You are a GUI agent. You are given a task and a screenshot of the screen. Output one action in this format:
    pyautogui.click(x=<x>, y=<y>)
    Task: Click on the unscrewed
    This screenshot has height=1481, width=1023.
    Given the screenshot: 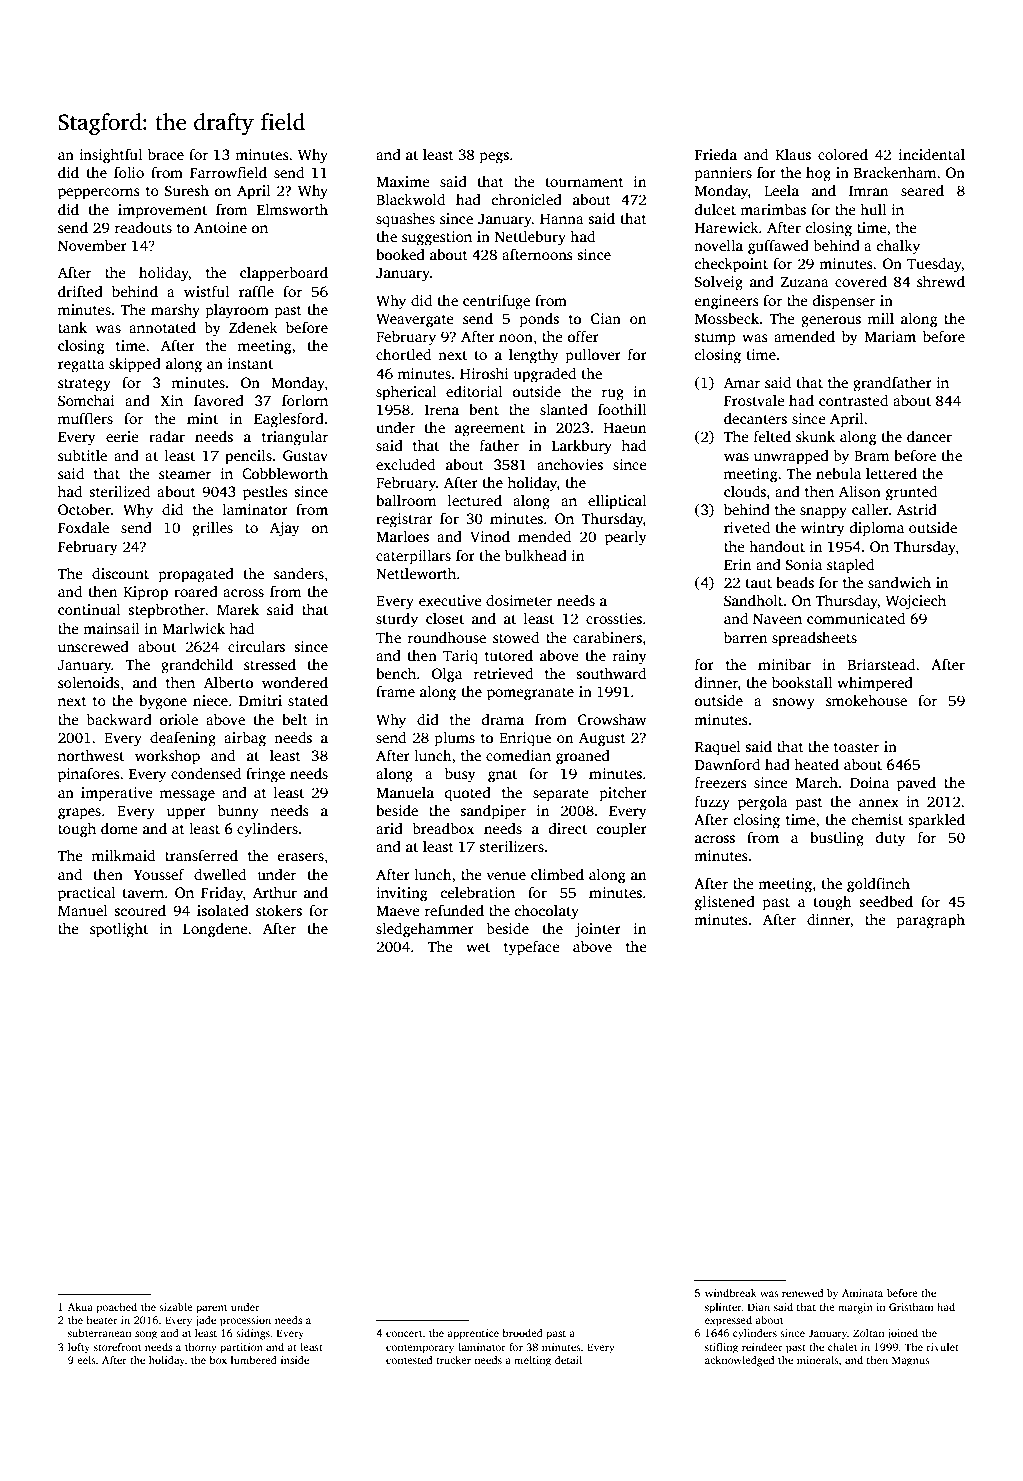 What is the action you would take?
    pyautogui.click(x=93, y=646)
